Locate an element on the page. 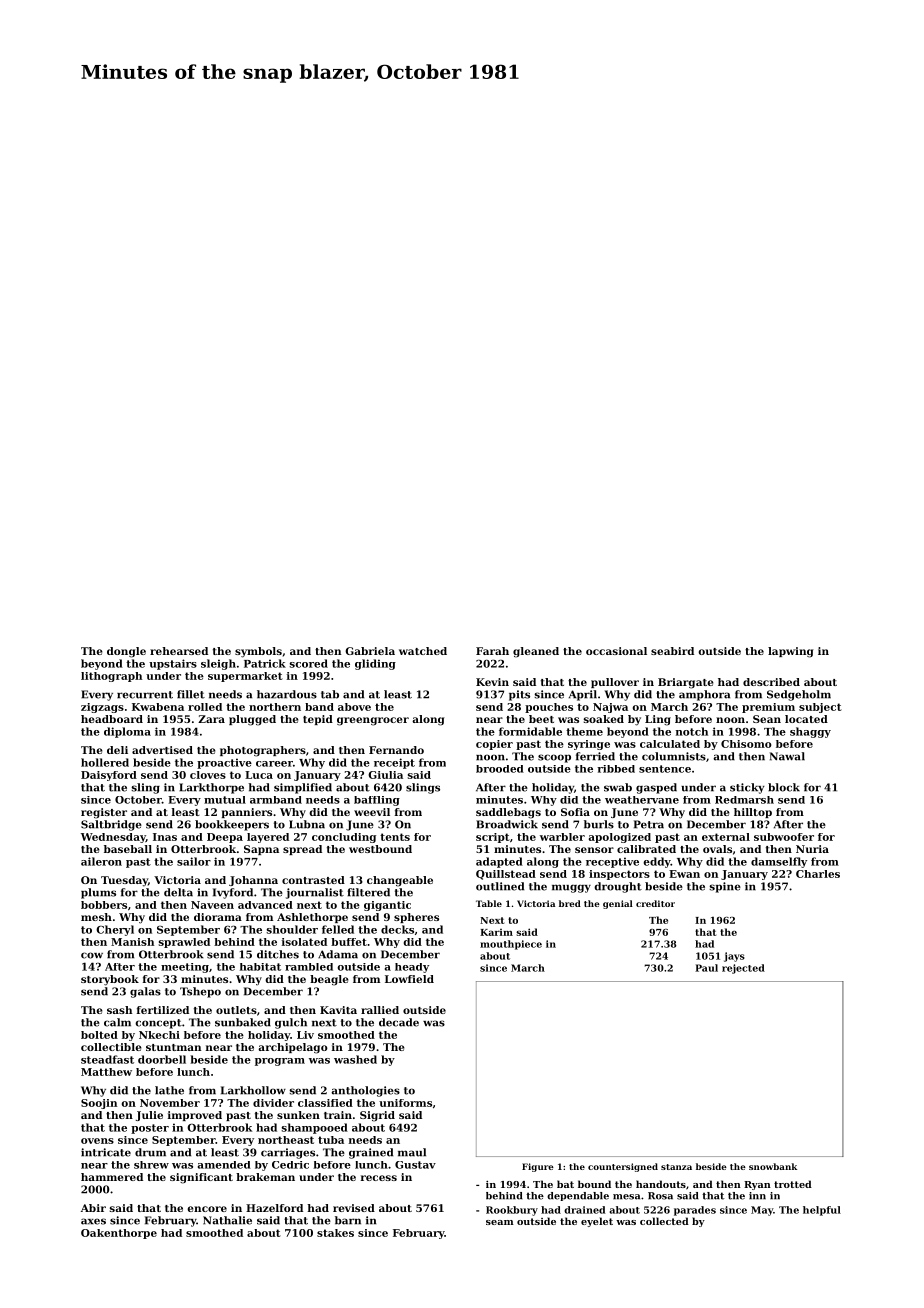  symbols is located at coordinates (258, 652).
